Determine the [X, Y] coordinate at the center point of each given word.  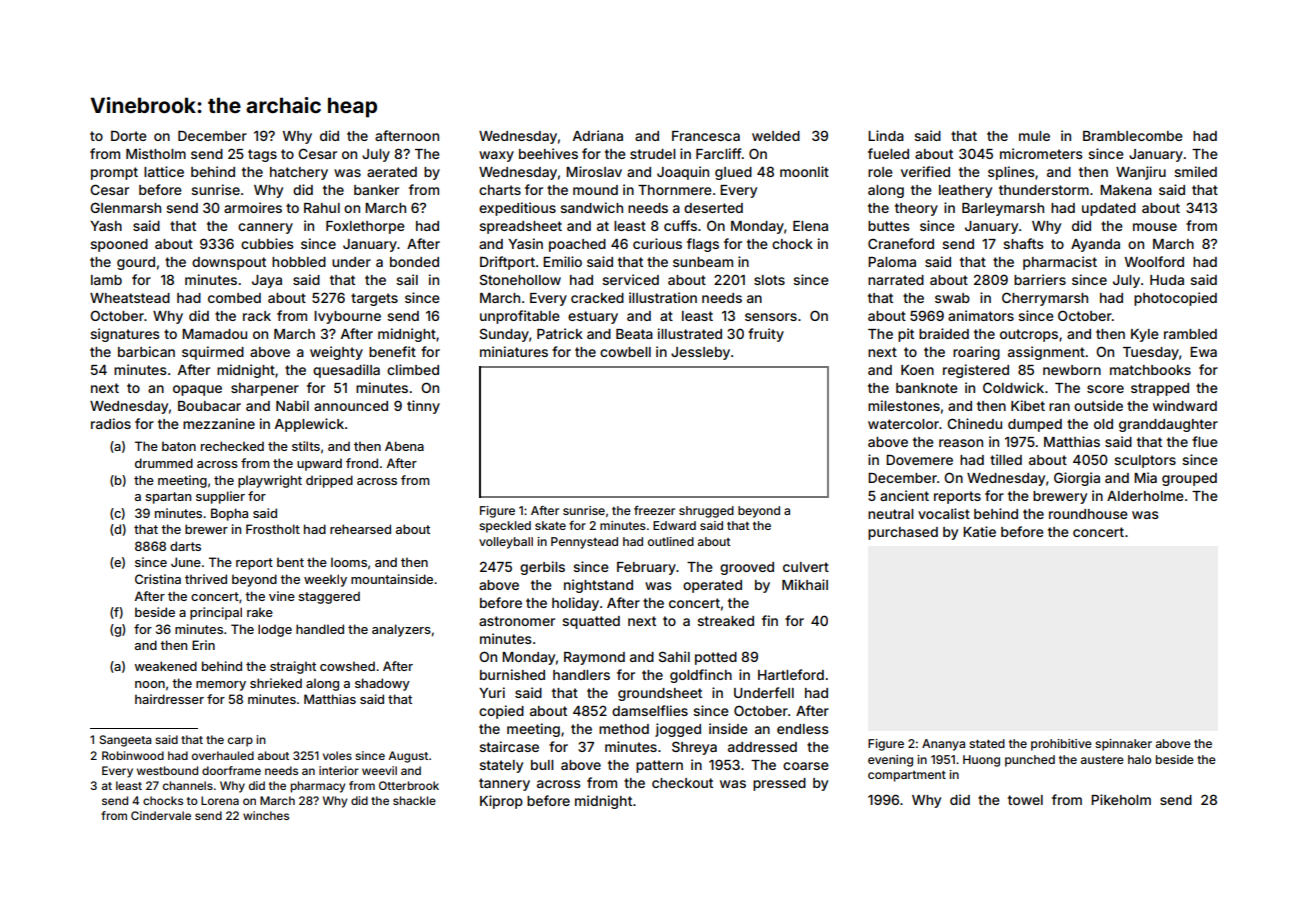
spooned [119, 245]
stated [987, 743]
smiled [1195, 171]
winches [266, 815]
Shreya [694, 748]
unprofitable [520, 317]
